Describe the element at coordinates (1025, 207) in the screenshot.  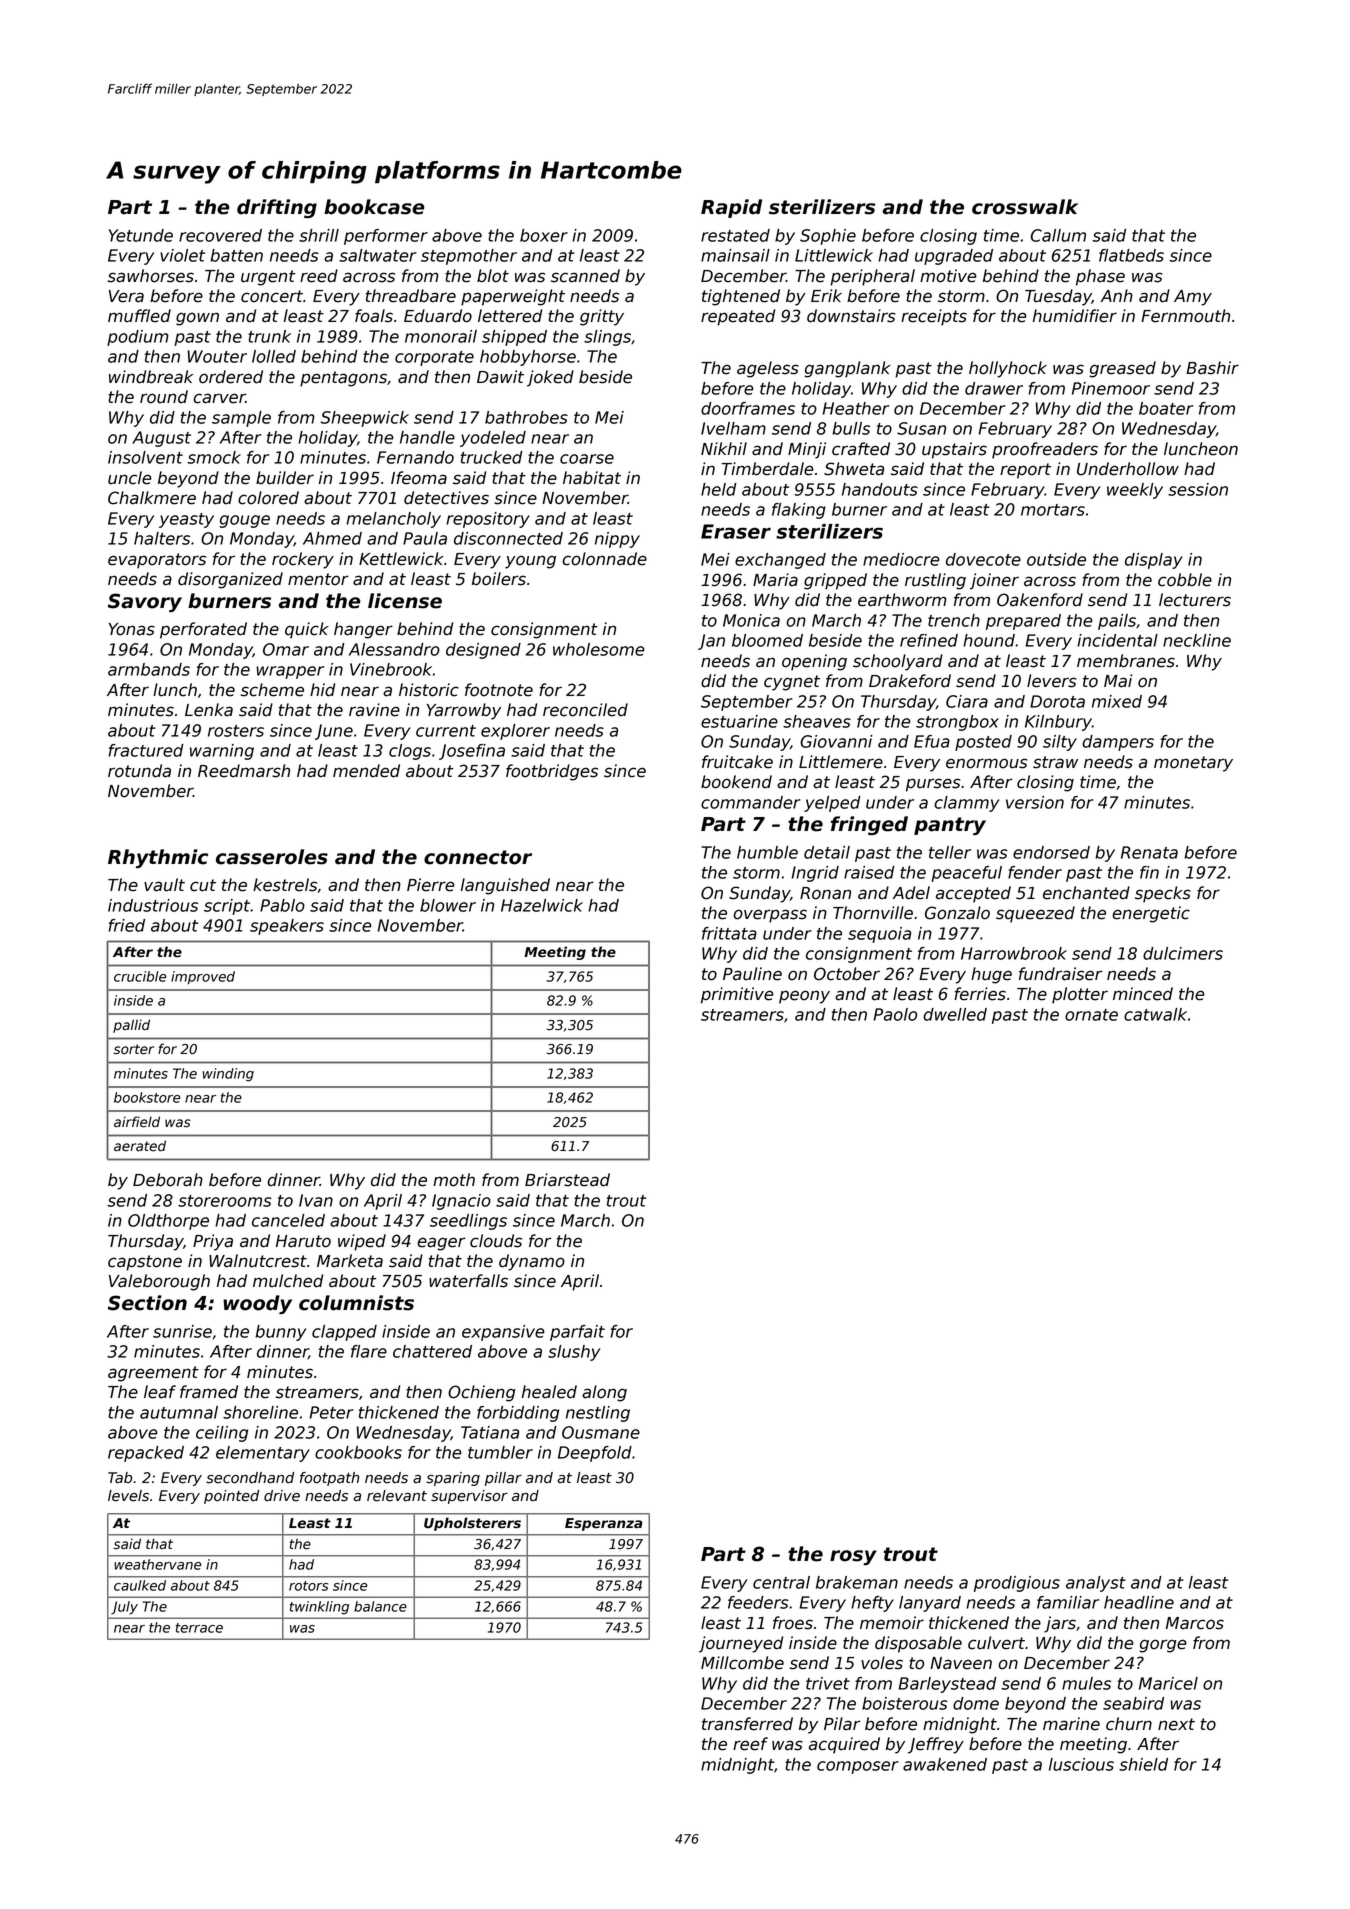
I see `crosswalk` at that location.
